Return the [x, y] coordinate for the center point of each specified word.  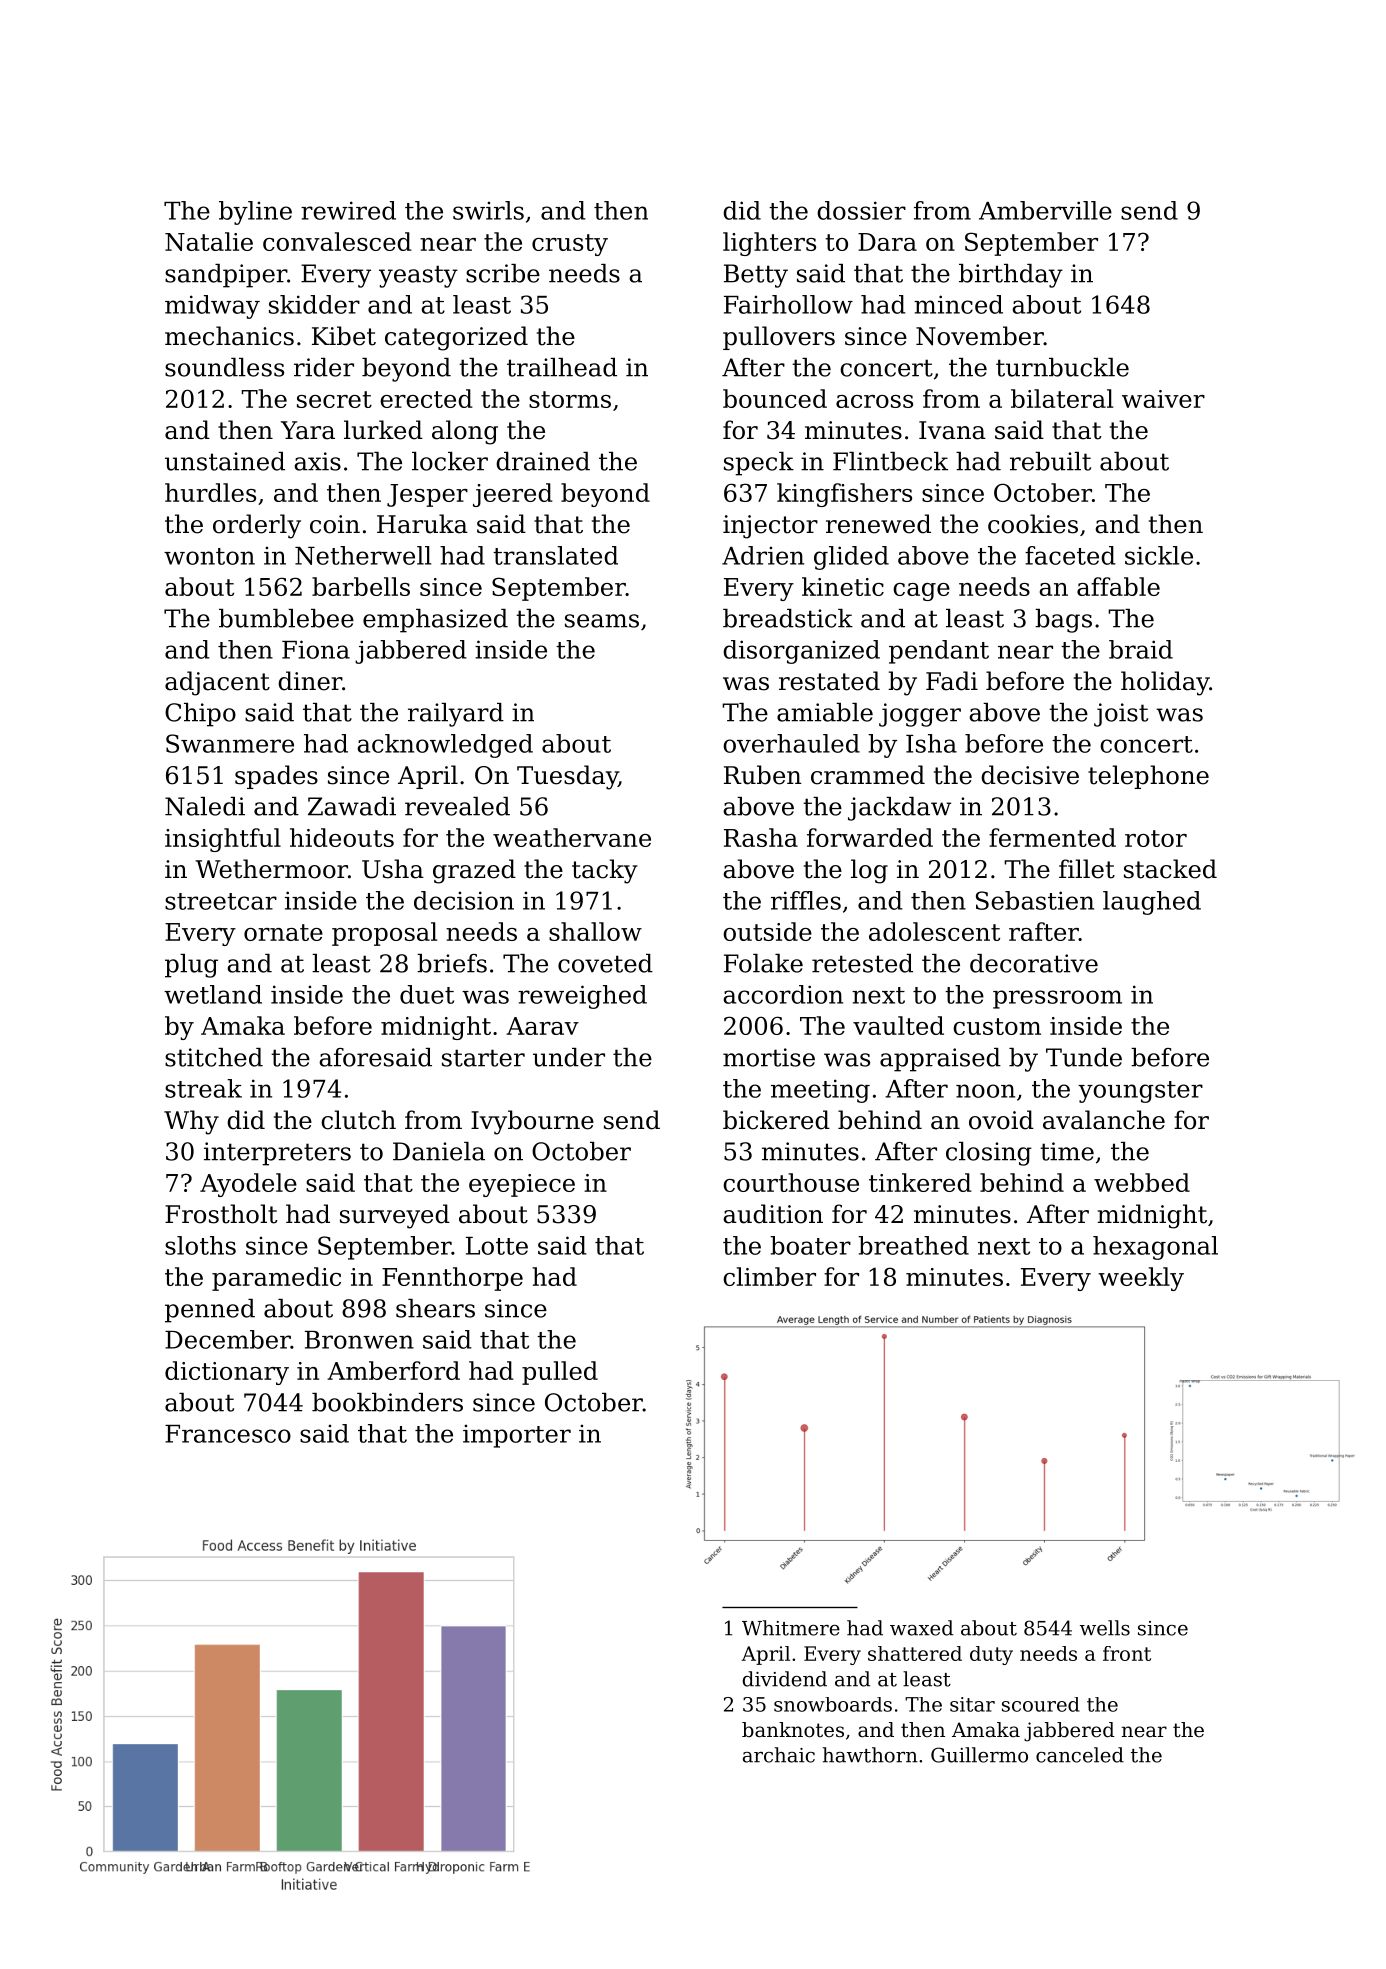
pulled [560, 1373]
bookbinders [387, 1402]
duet [427, 994]
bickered [776, 1120]
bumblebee [286, 618]
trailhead [562, 367]
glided [851, 558]
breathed [913, 1245]
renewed [878, 524]
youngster [1140, 1092]
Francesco [228, 1434]
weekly [1141, 1279]
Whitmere [791, 1628]
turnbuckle [1062, 367]
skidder [314, 304]
